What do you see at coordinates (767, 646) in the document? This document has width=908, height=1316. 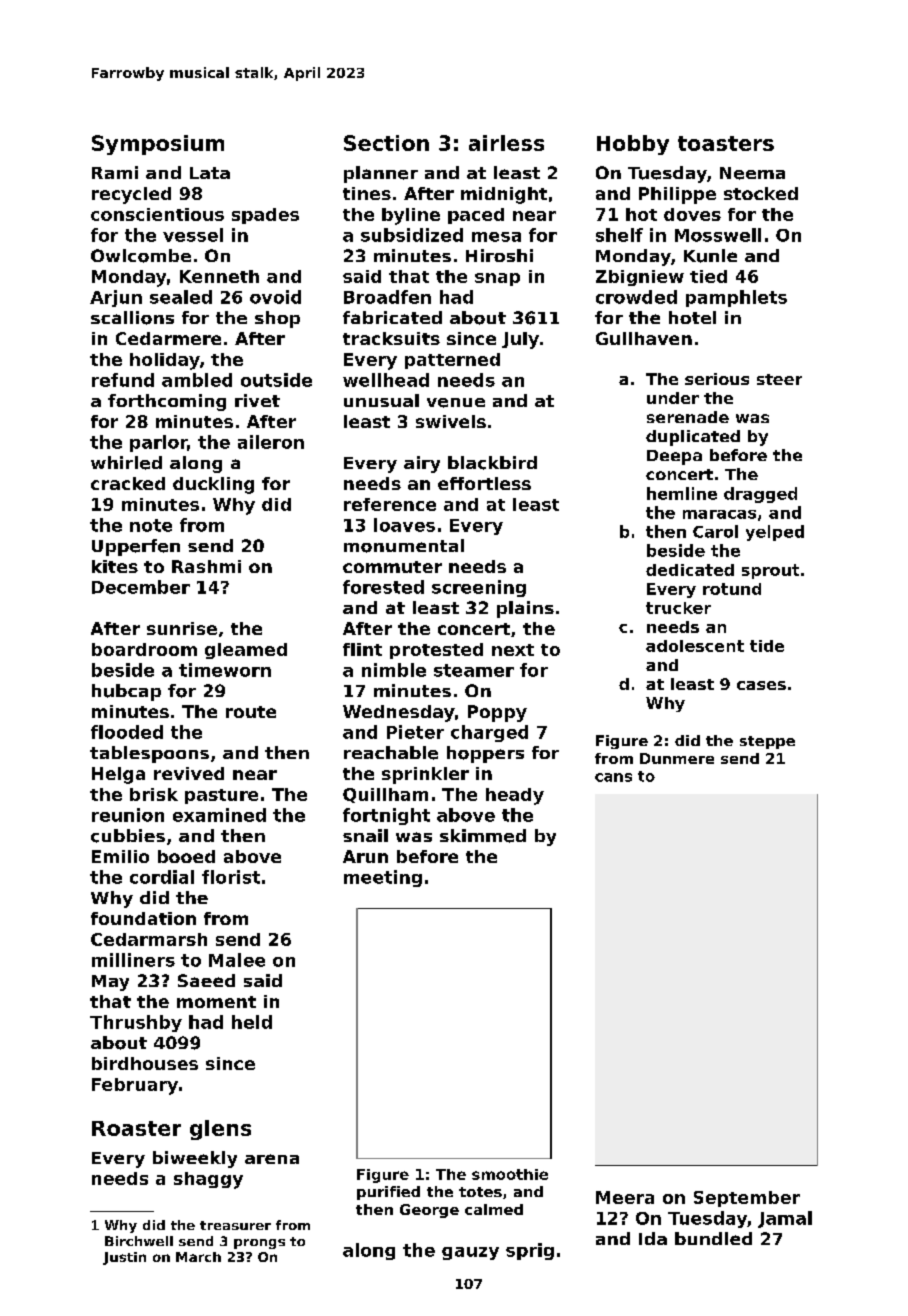 I see `tide` at bounding box center [767, 646].
